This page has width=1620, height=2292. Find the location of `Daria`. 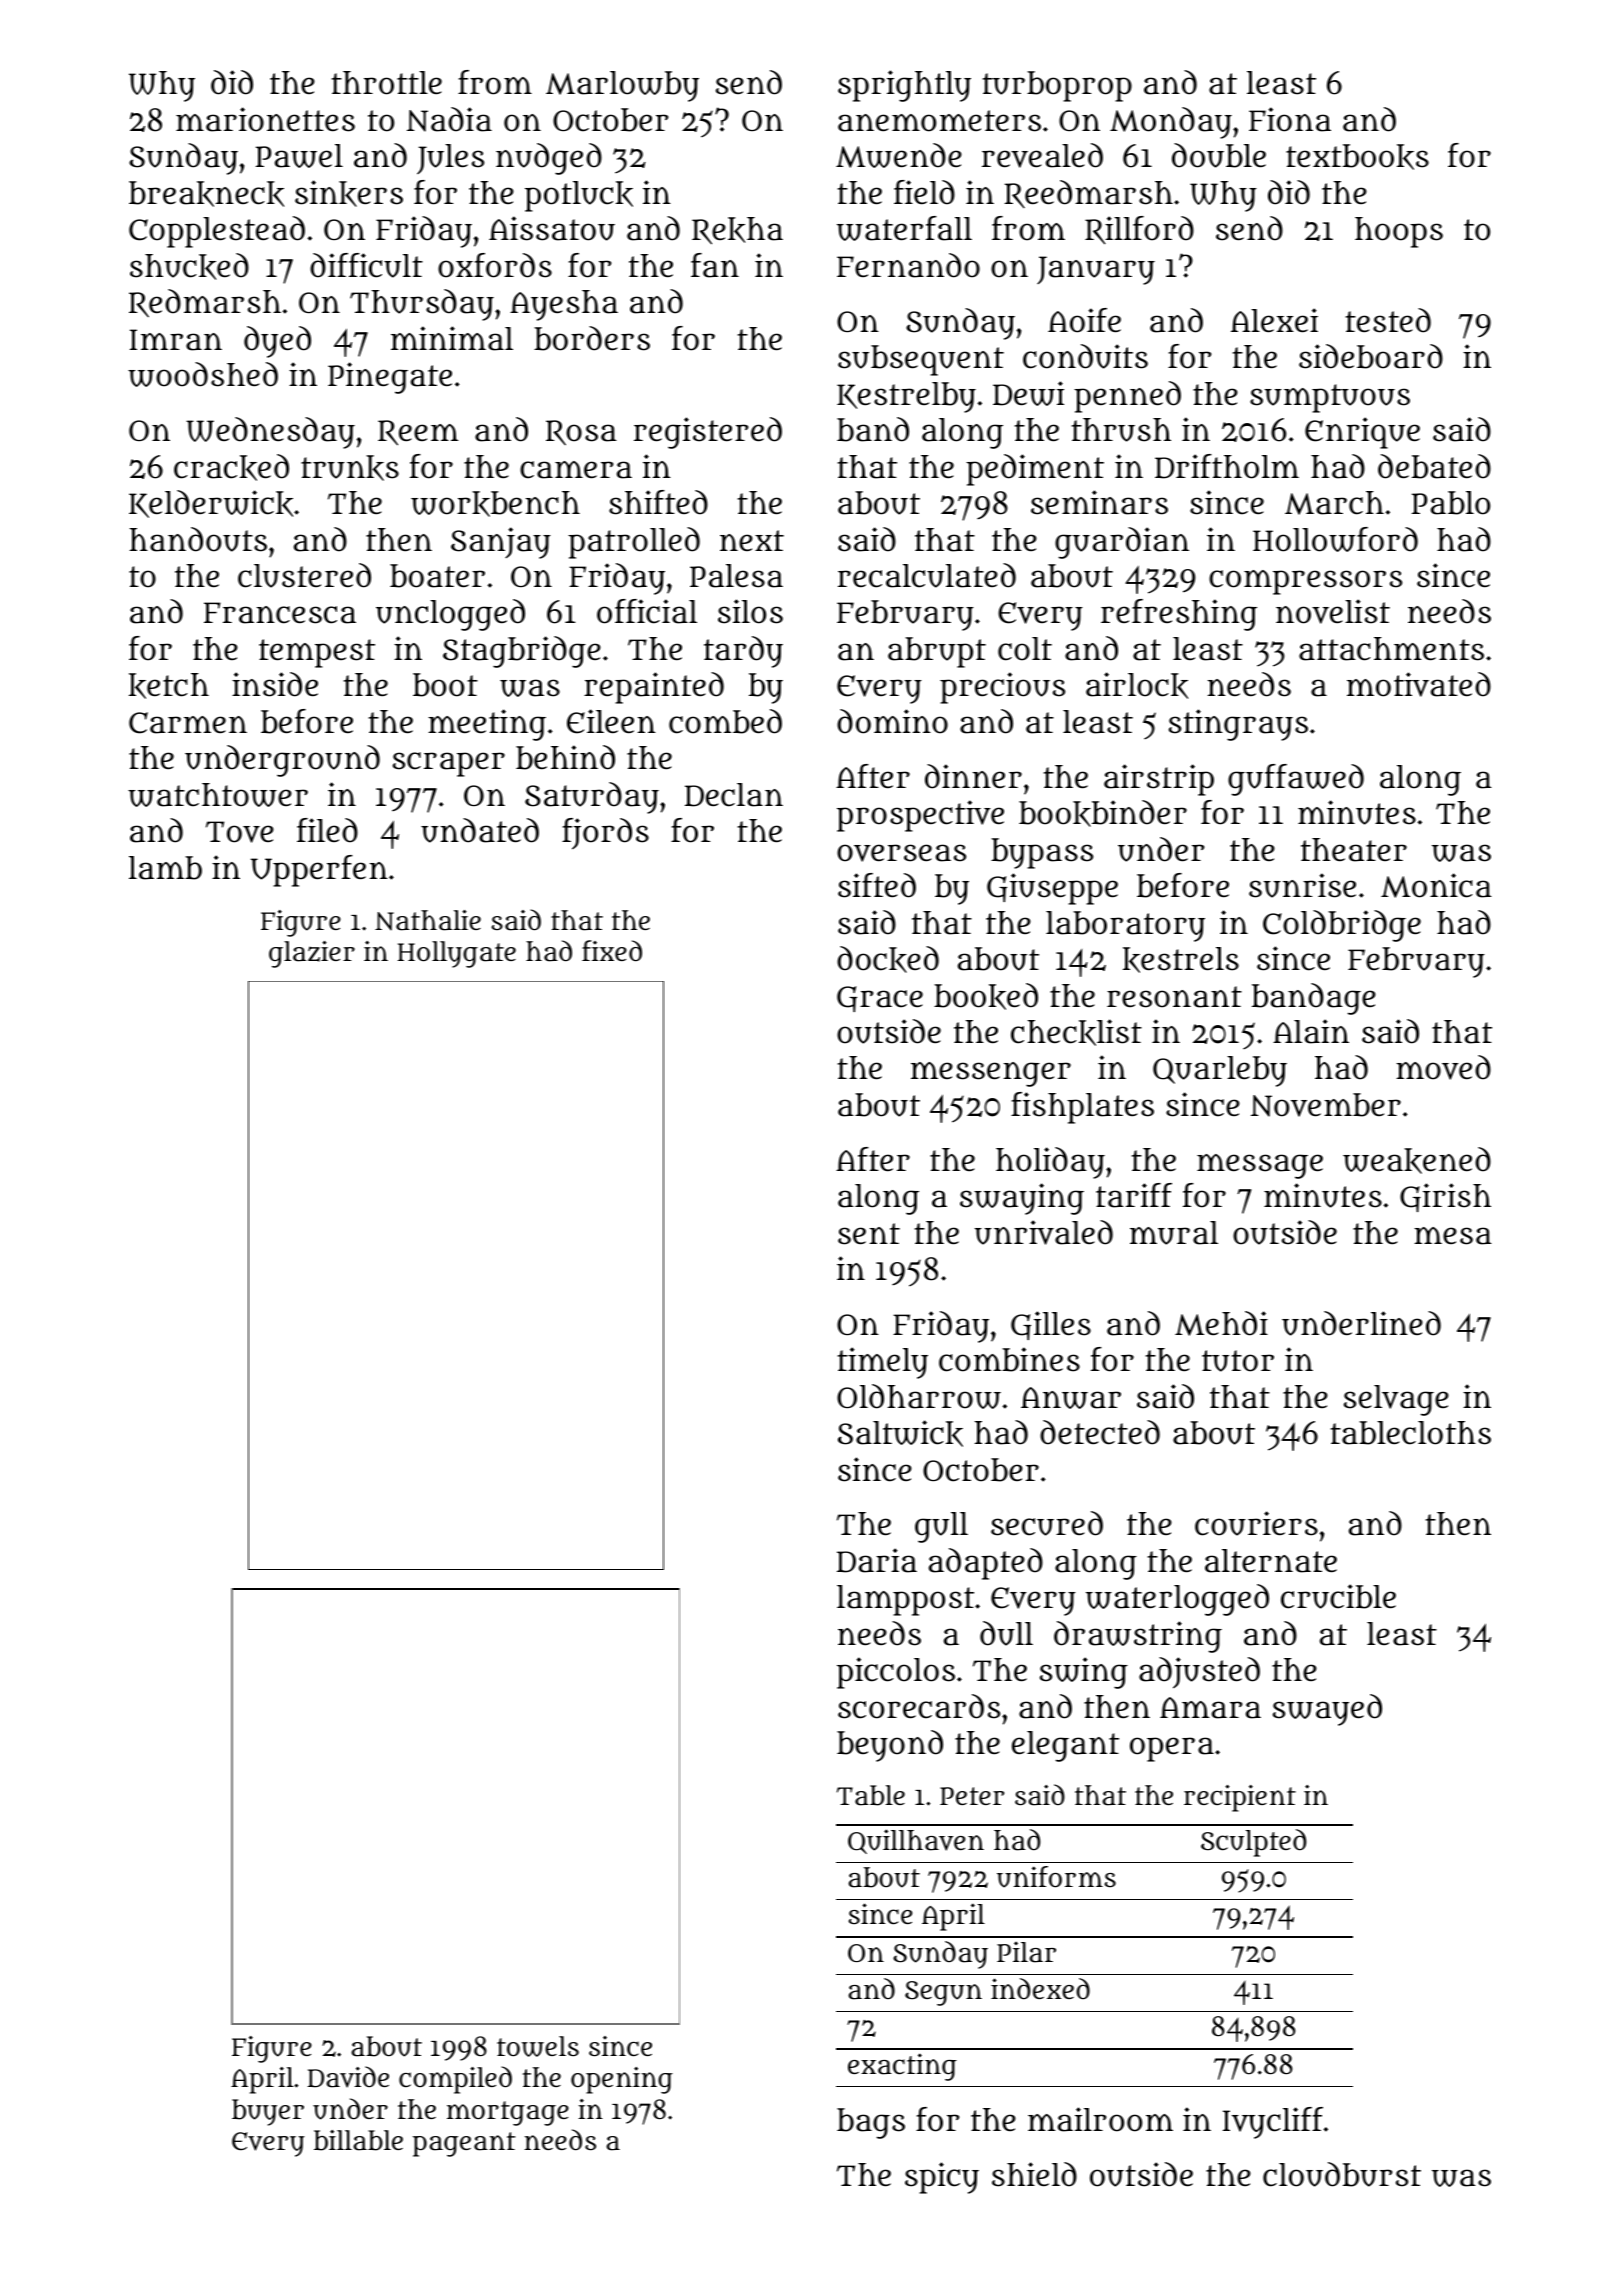

Daria is located at coordinates (877, 1560).
